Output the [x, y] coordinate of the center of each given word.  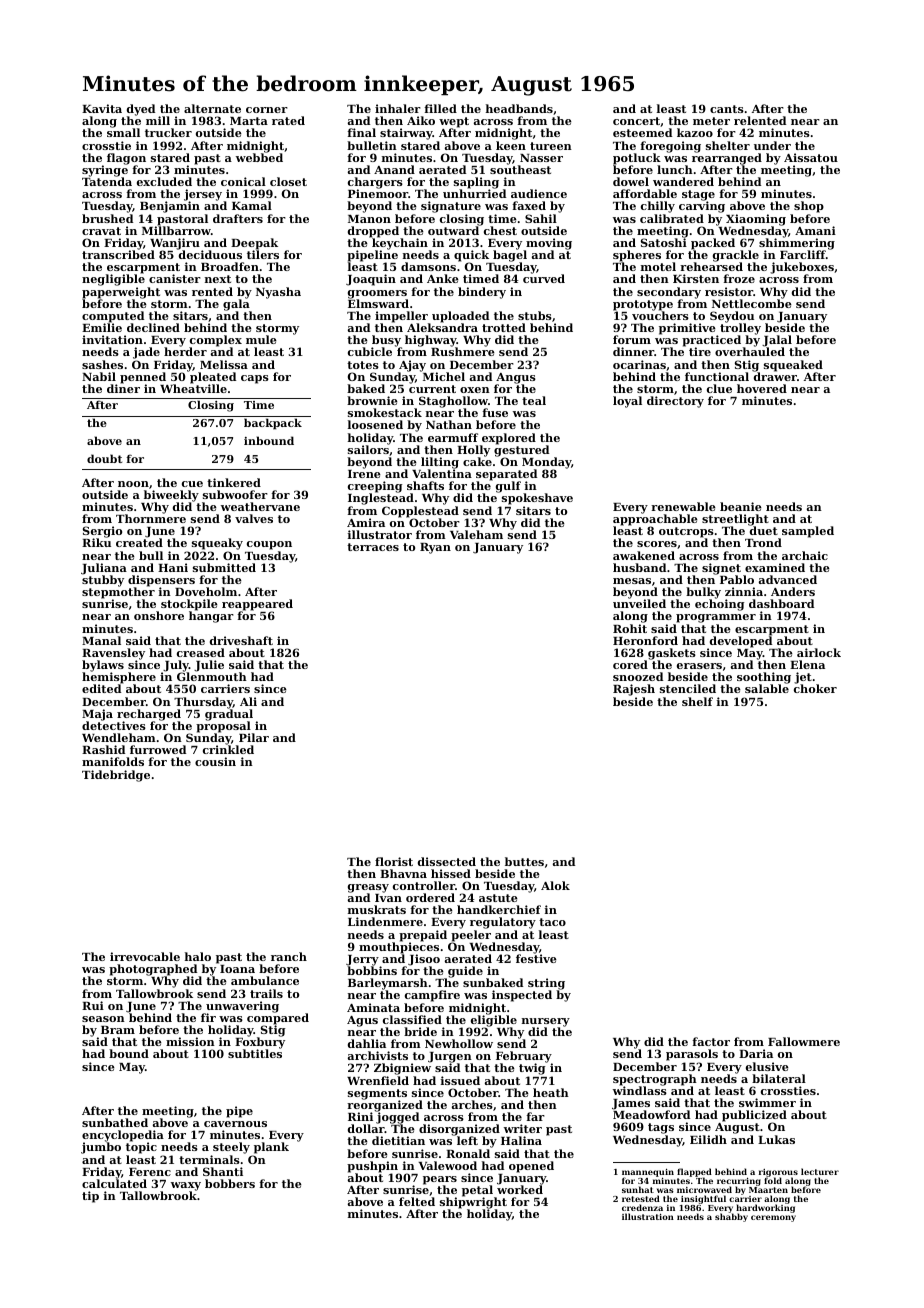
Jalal [777, 342]
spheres [637, 256]
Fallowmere [804, 1041]
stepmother [118, 593]
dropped [373, 232]
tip [90, 1197]
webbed [259, 157]
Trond [763, 542]
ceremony [773, 1218]
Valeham [476, 534]
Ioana [237, 969]
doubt [104, 458]
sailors [368, 449]
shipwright [473, 1204]
